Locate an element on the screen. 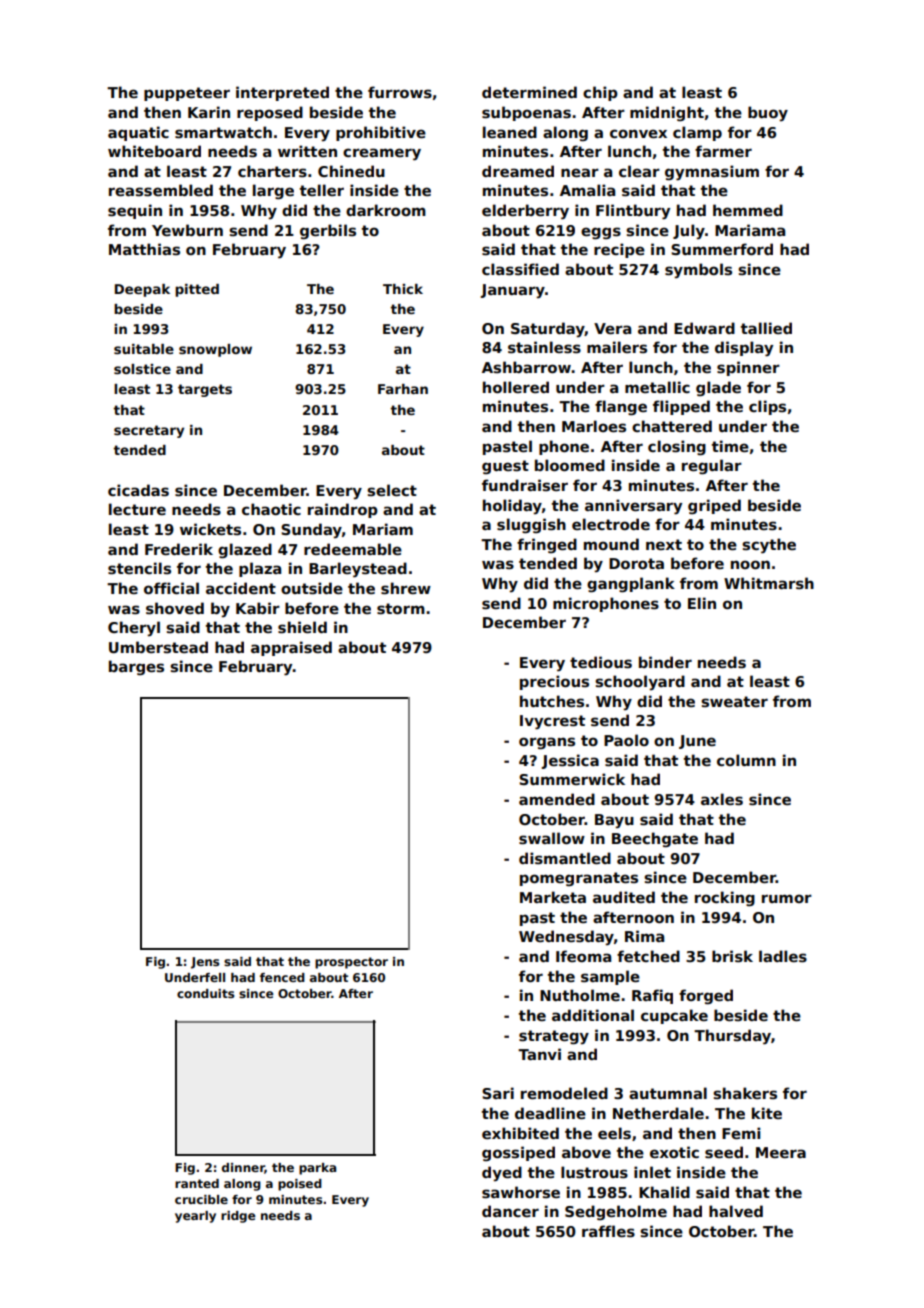  furrows is located at coordinates (400, 92).
